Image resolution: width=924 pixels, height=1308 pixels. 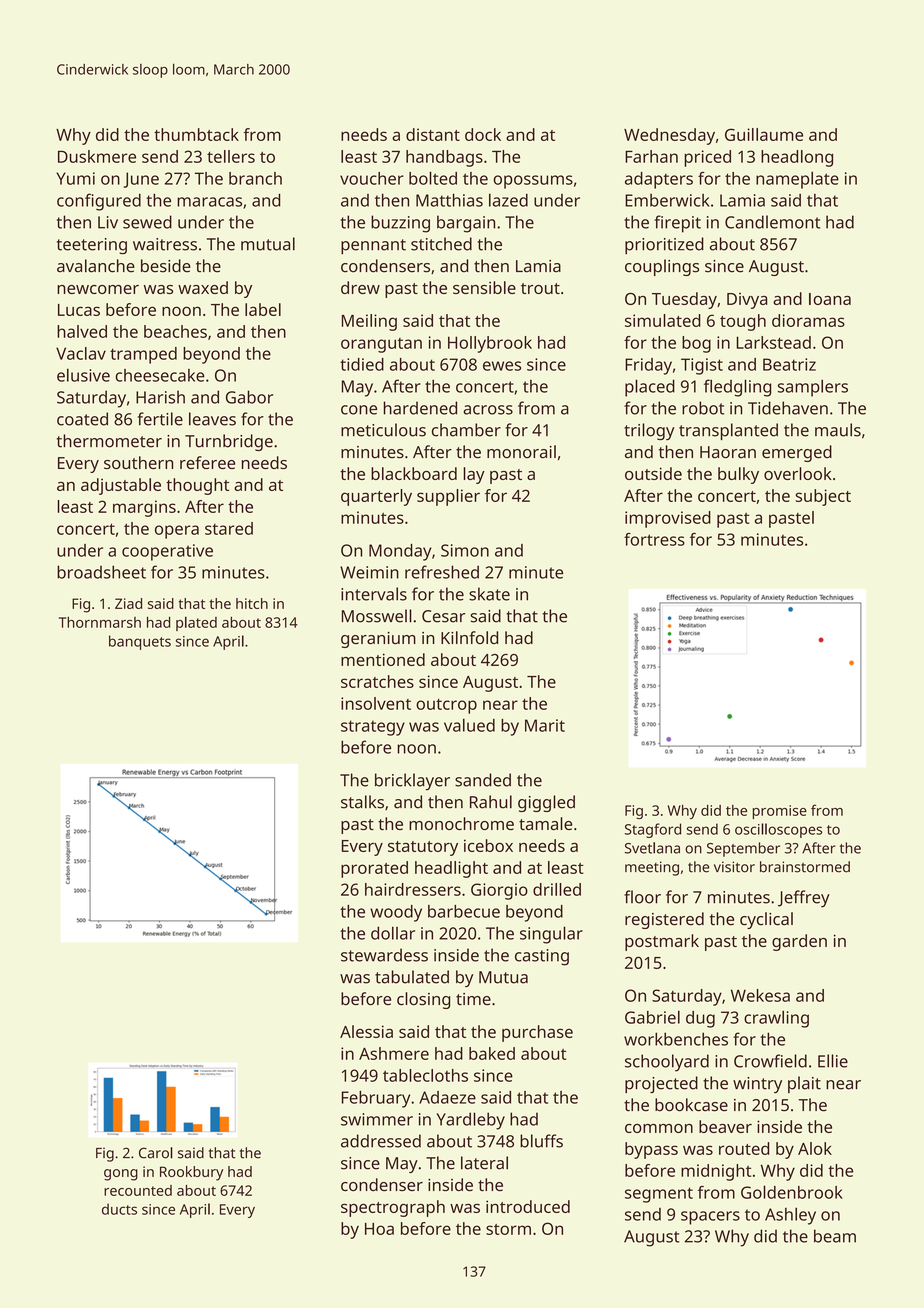 What do you see at coordinates (82, 331) in the screenshot?
I see `halved` at bounding box center [82, 331].
